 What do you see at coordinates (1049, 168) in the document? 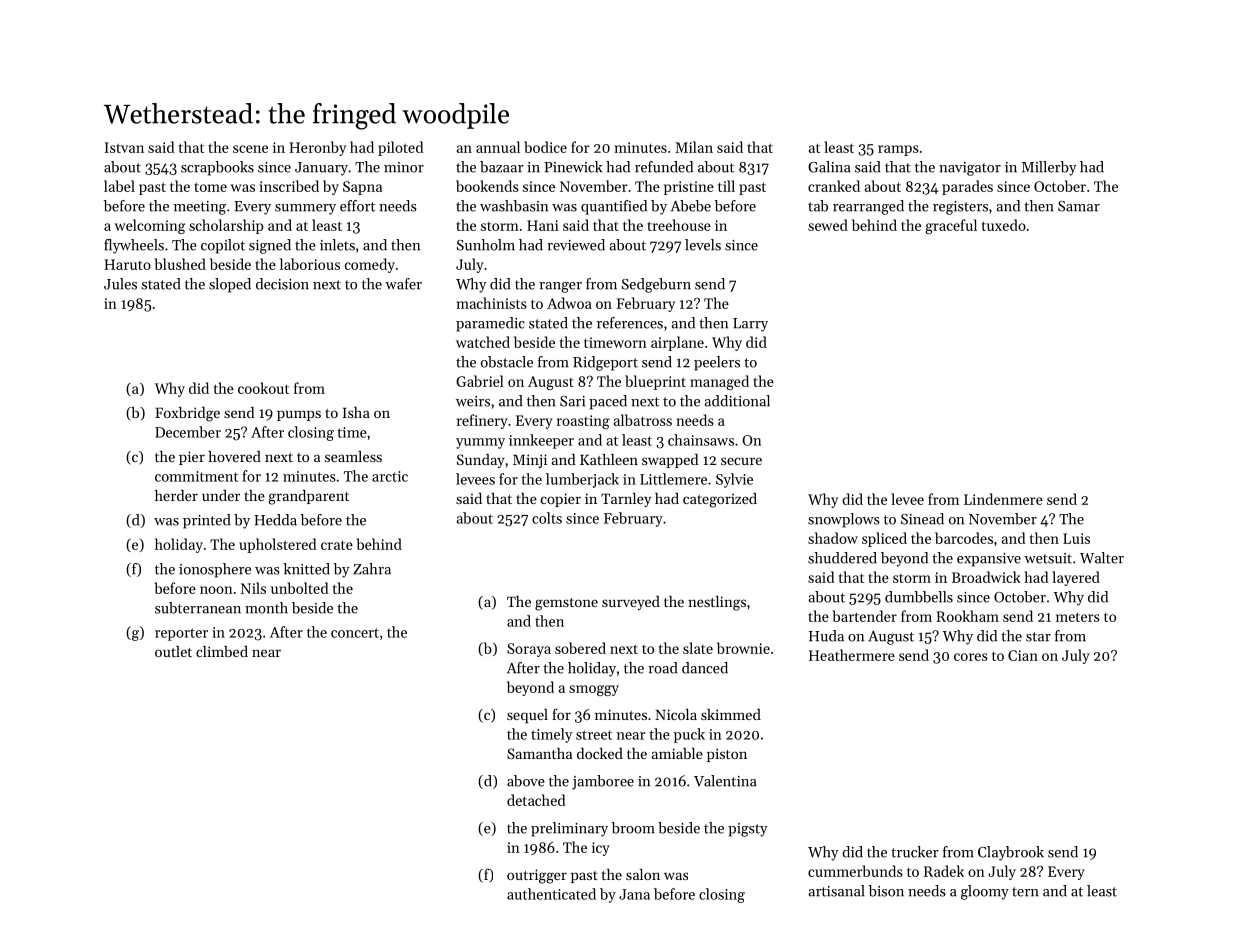
I see `Millerby` at bounding box center [1049, 168].
